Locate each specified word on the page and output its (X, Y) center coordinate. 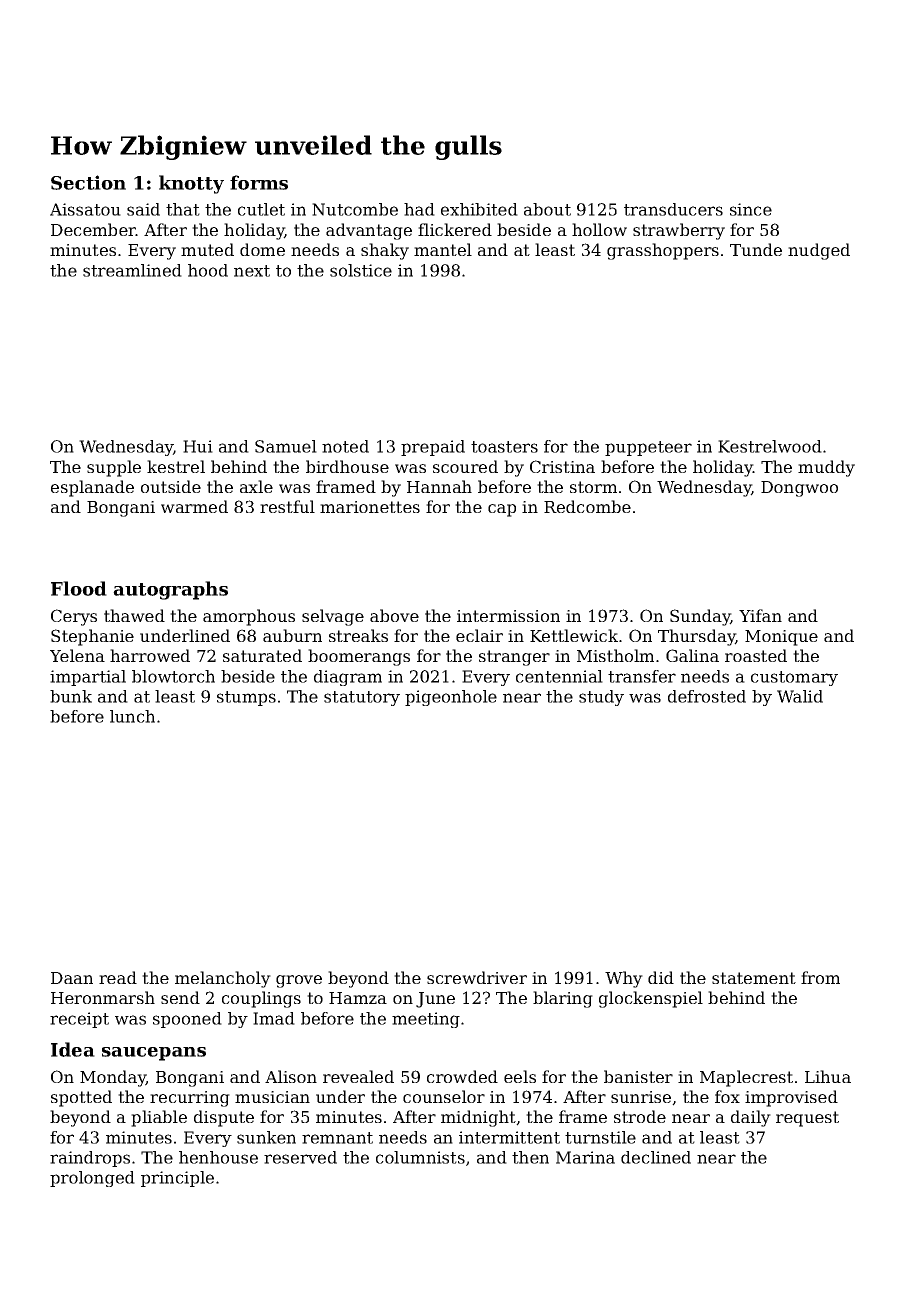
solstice (361, 270)
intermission (508, 616)
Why (624, 979)
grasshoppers (663, 251)
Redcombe (587, 506)
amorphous (249, 617)
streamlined (132, 270)
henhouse (218, 1157)
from (820, 977)
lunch (132, 716)
